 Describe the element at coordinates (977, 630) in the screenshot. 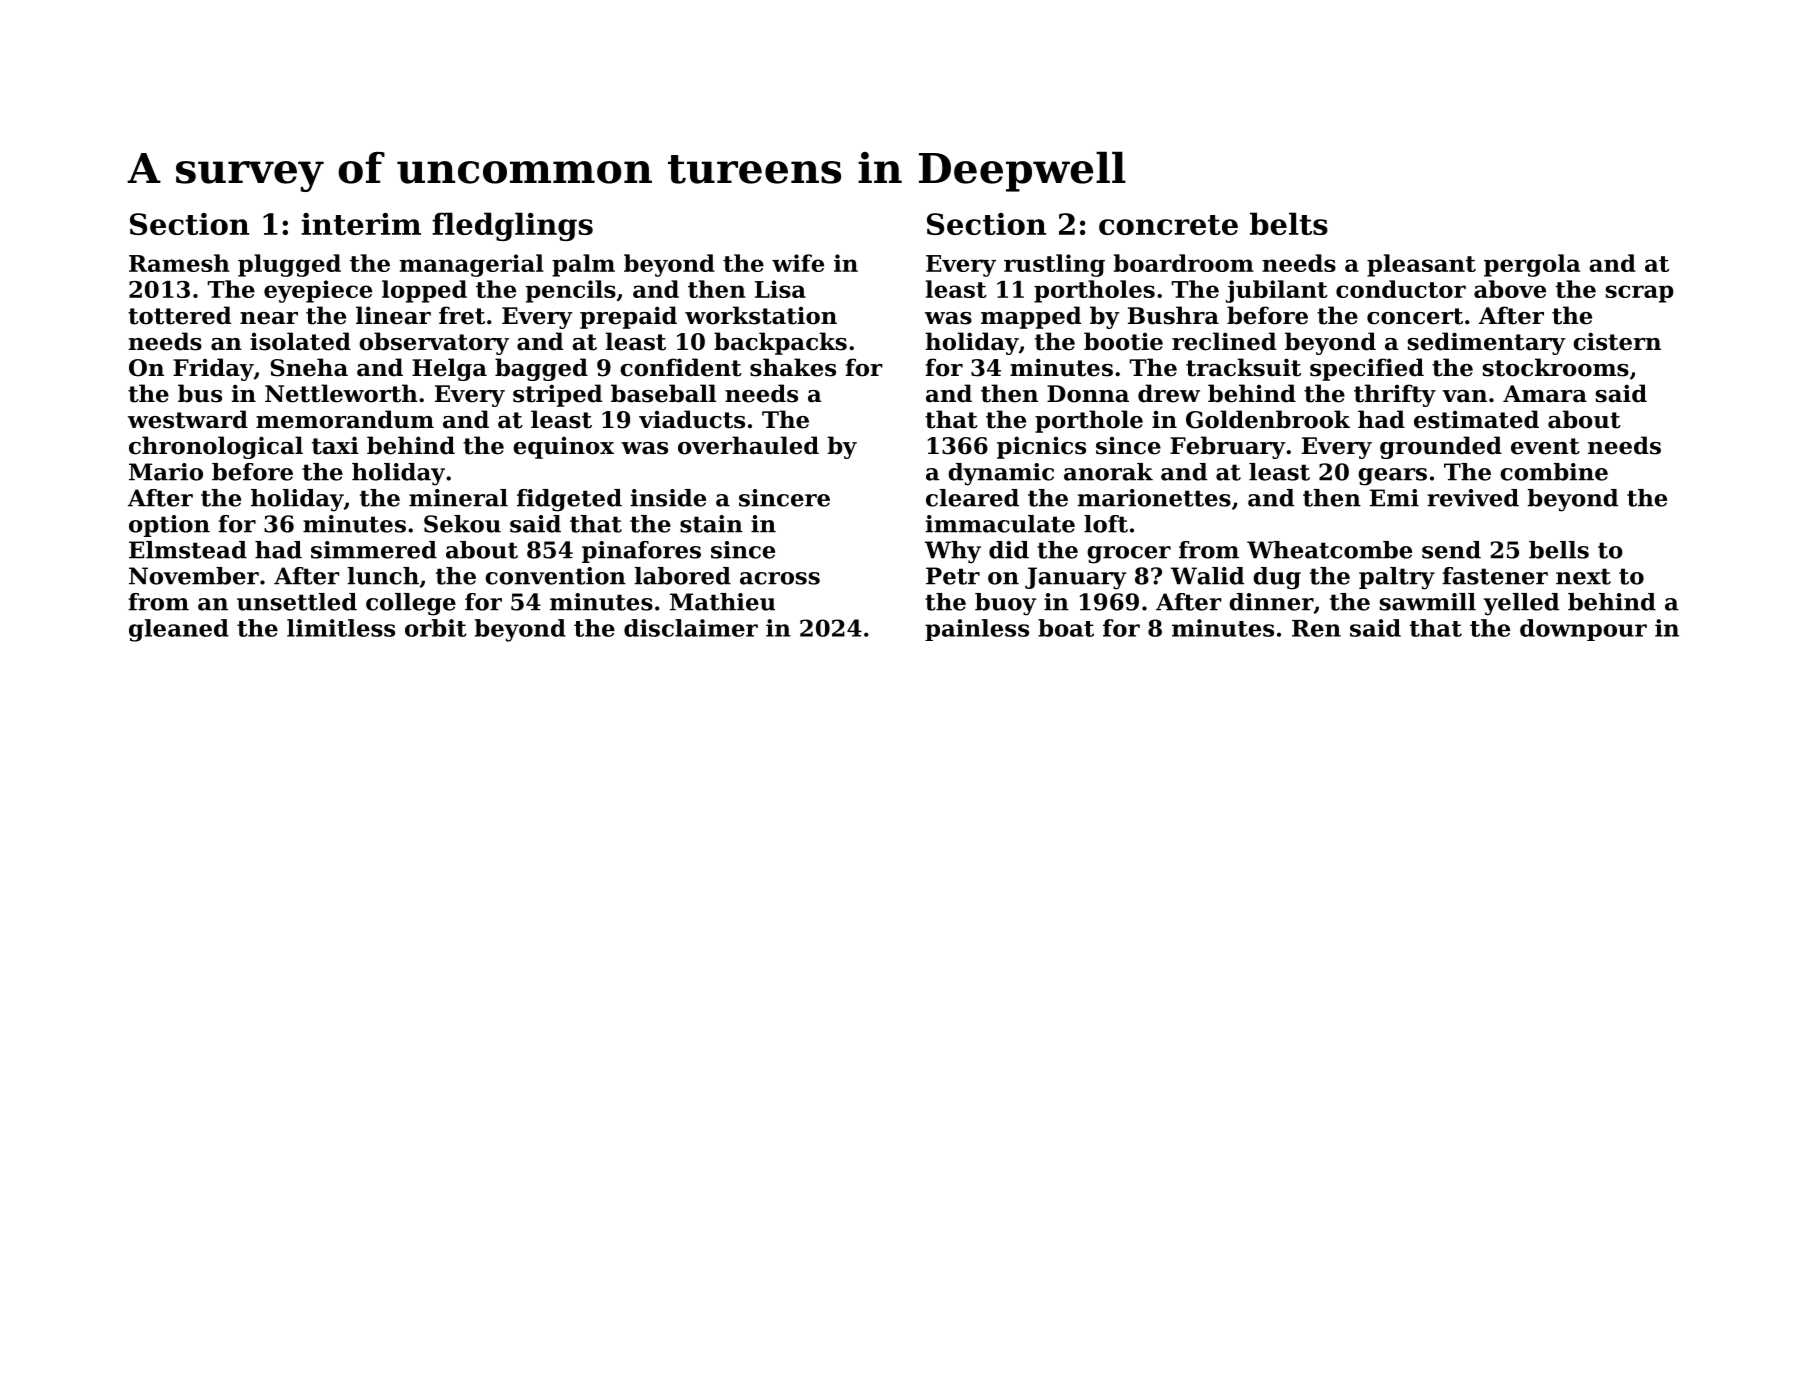

I see `painless` at that location.
